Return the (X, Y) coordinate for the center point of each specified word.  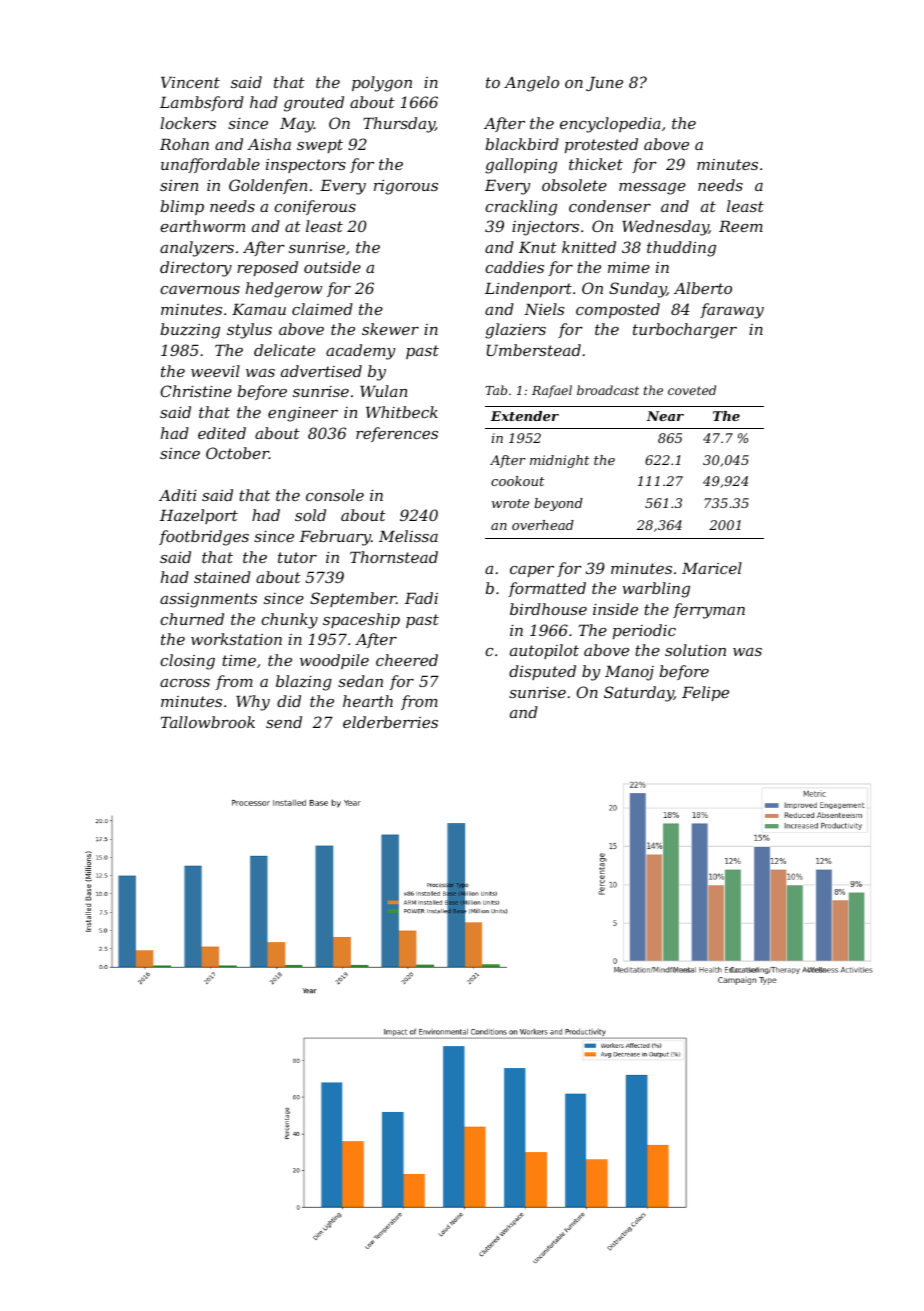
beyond (558, 504)
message (652, 189)
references (397, 434)
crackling (521, 208)
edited (222, 433)
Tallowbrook (208, 722)
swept (320, 146)
